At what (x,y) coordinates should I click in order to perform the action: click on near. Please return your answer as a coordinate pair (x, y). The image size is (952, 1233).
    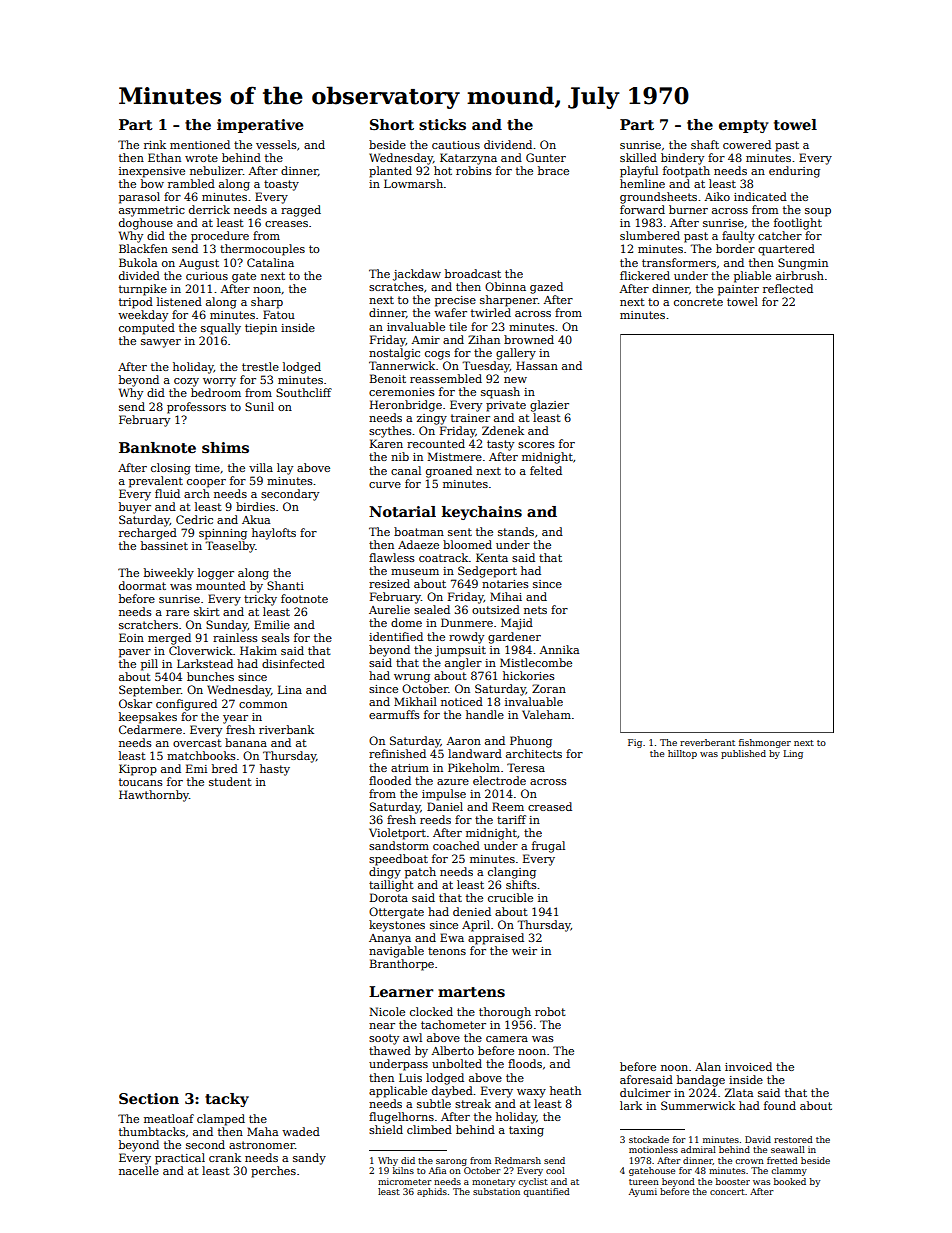
    Looking at the image, I should click on (382, 1026).
